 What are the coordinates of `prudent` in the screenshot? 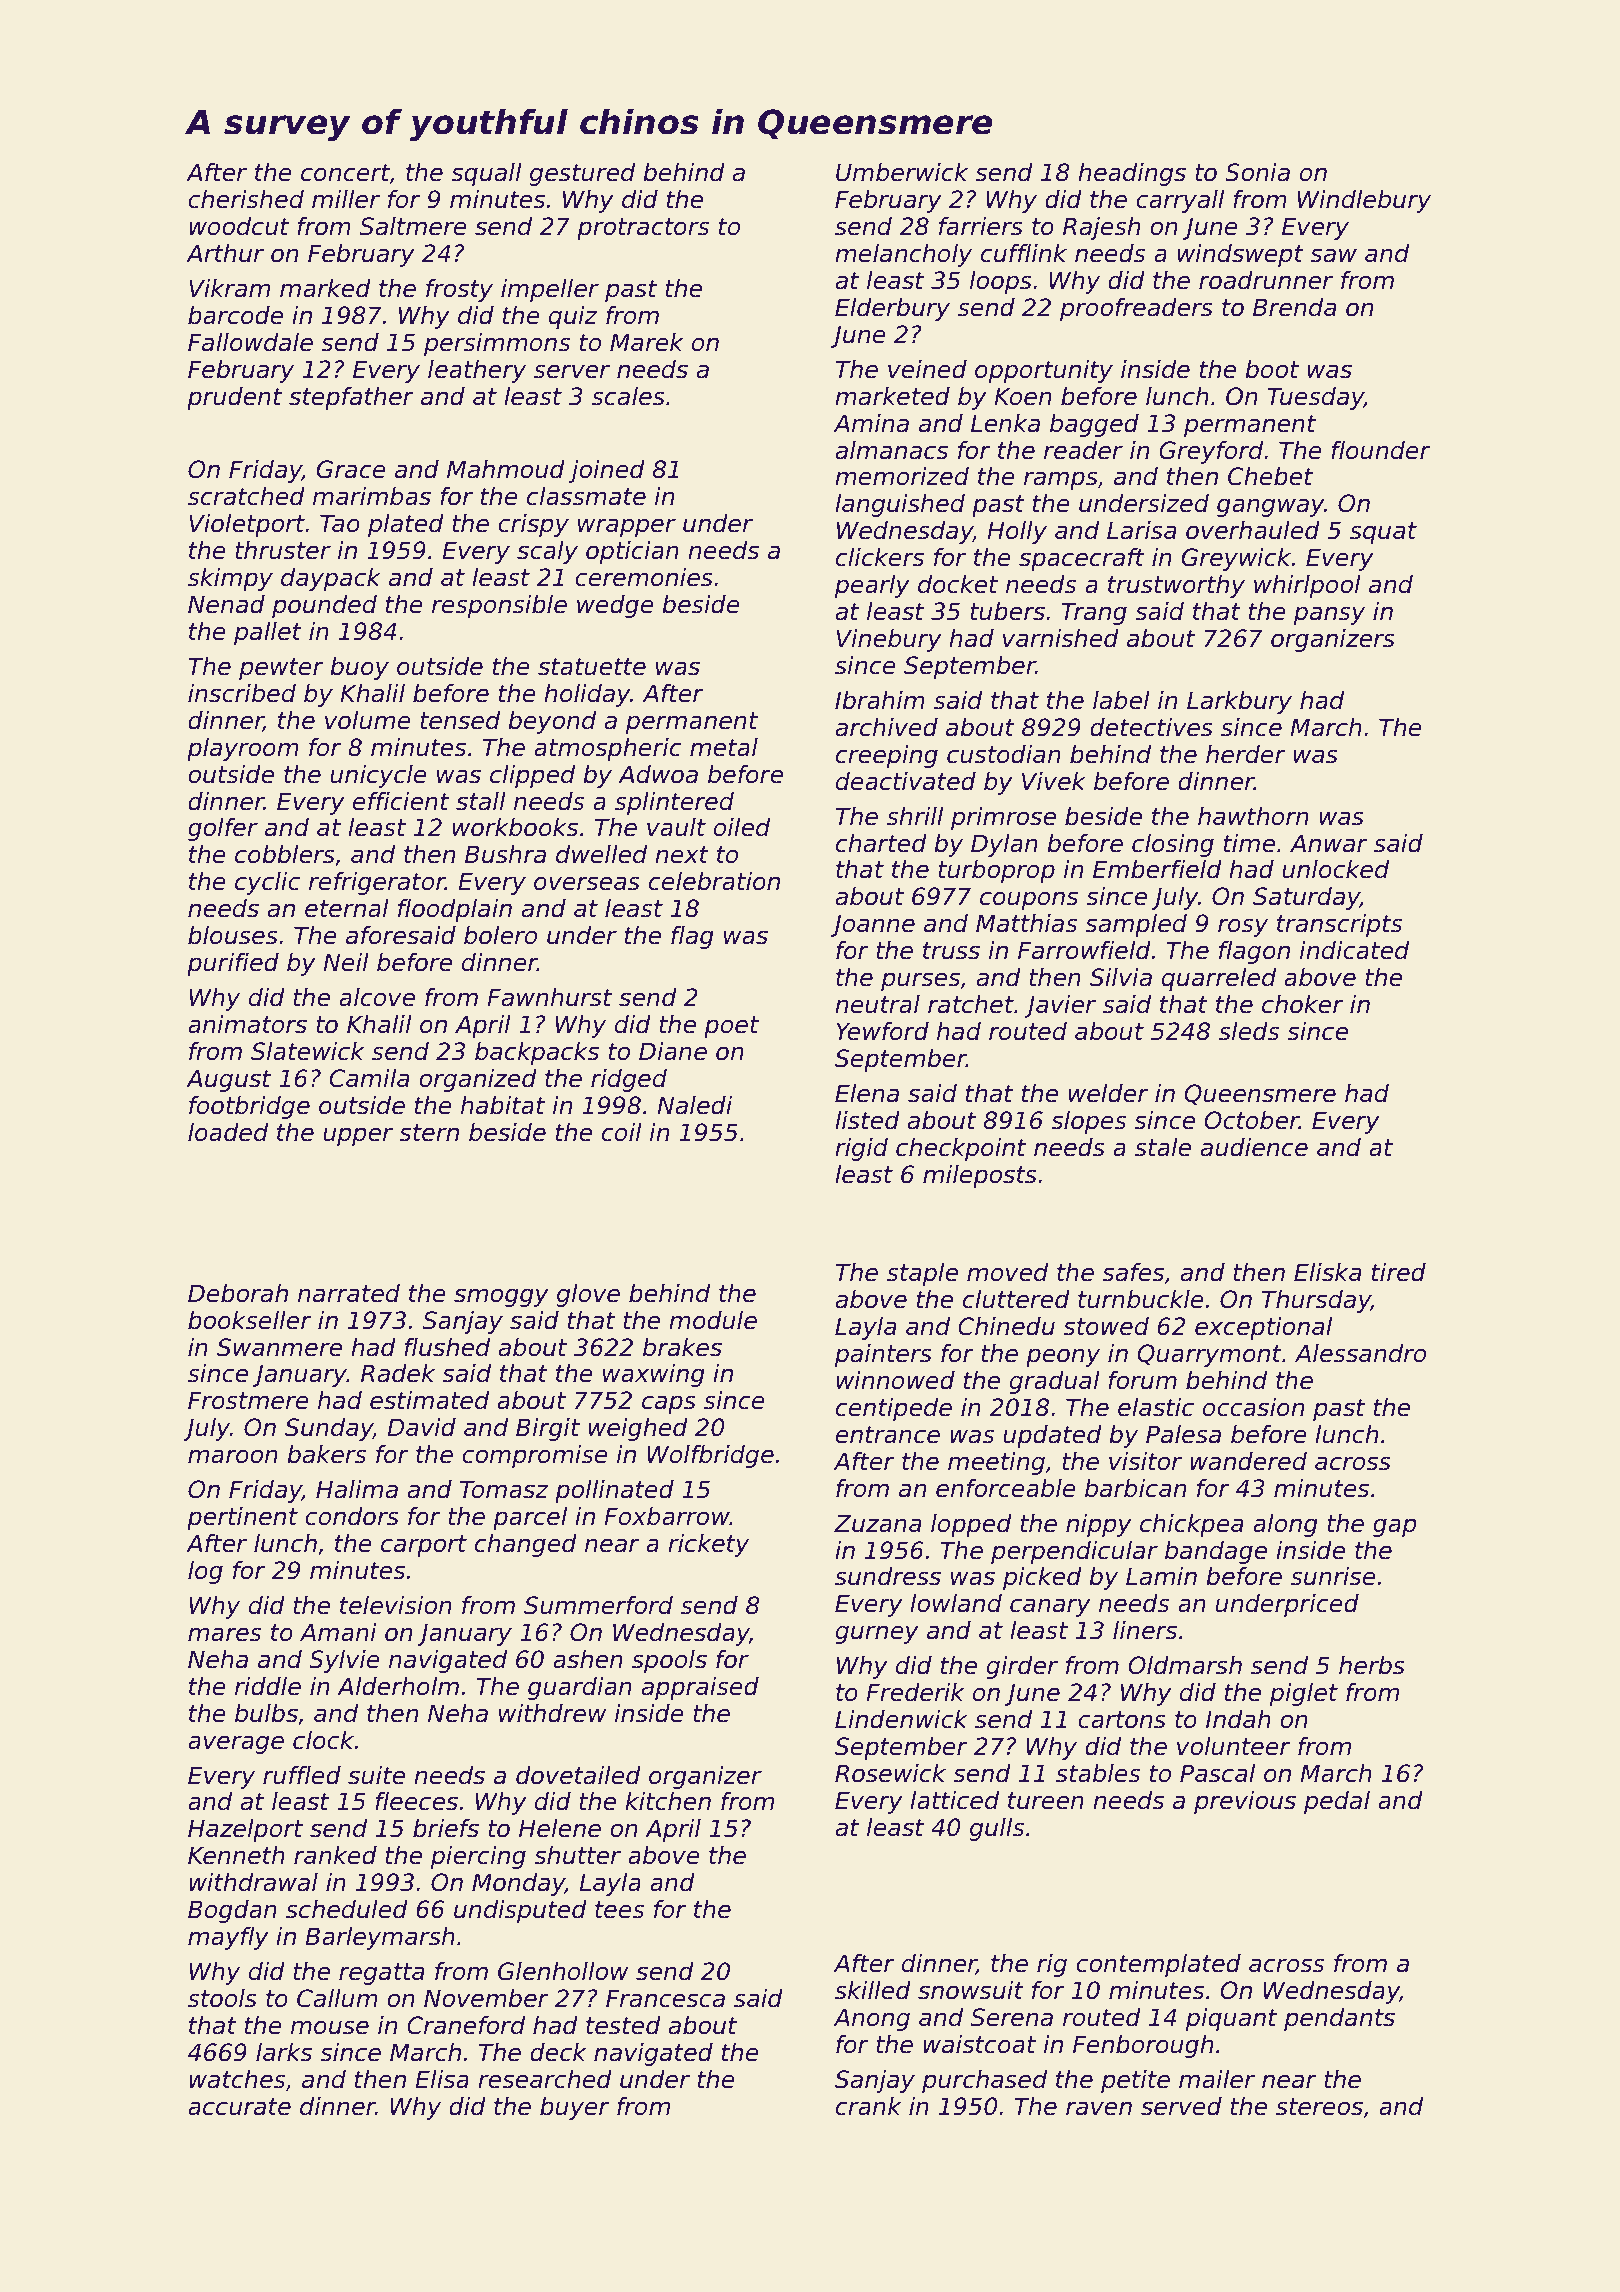 It's located at (234, 398).
